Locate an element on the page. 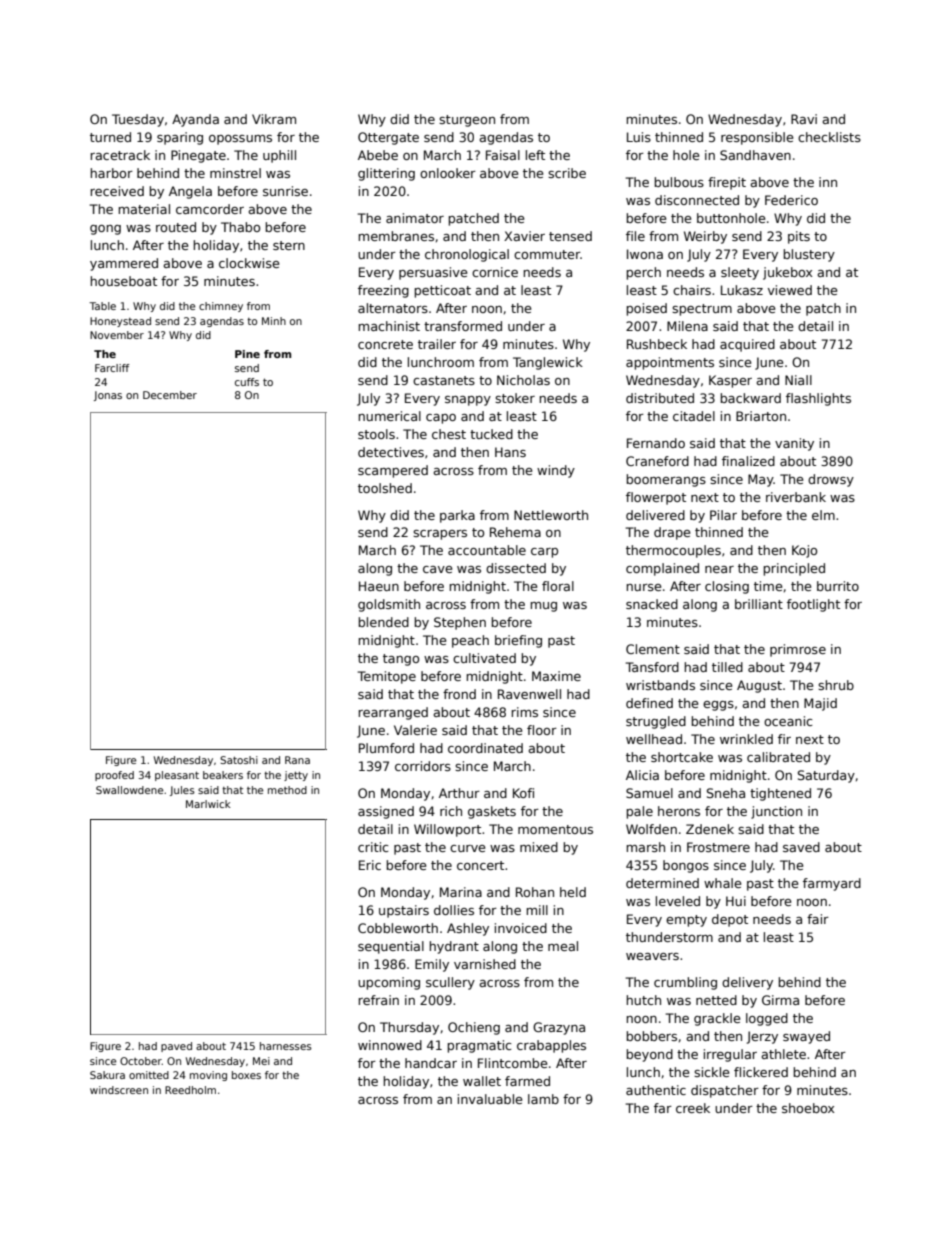  farmyard is located at coordinates (832, 884).
